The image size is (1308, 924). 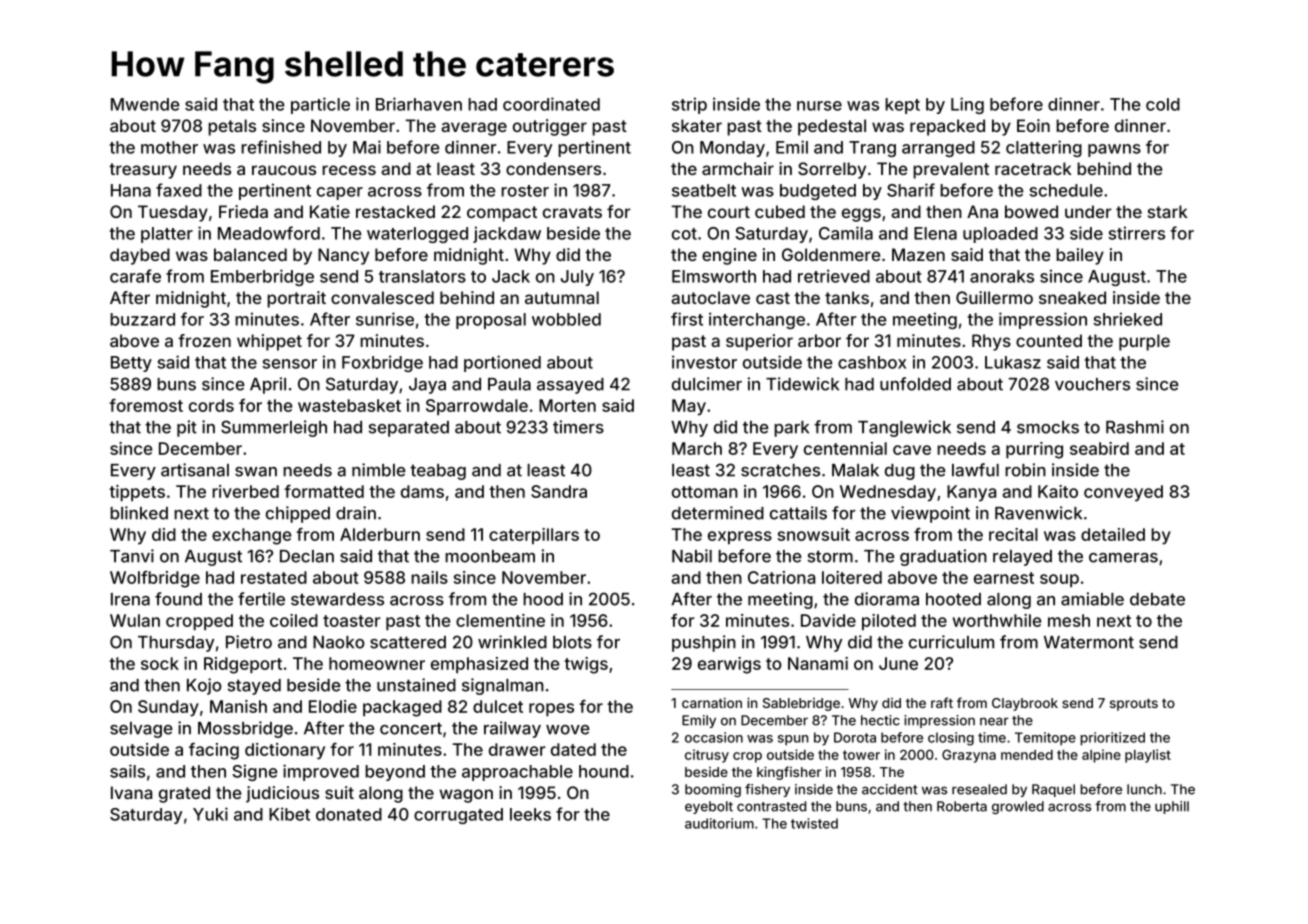 What do you see at coordinates (1018, 807) in the screenshot?
I see `growled` at bounding box center [1018, 807].
